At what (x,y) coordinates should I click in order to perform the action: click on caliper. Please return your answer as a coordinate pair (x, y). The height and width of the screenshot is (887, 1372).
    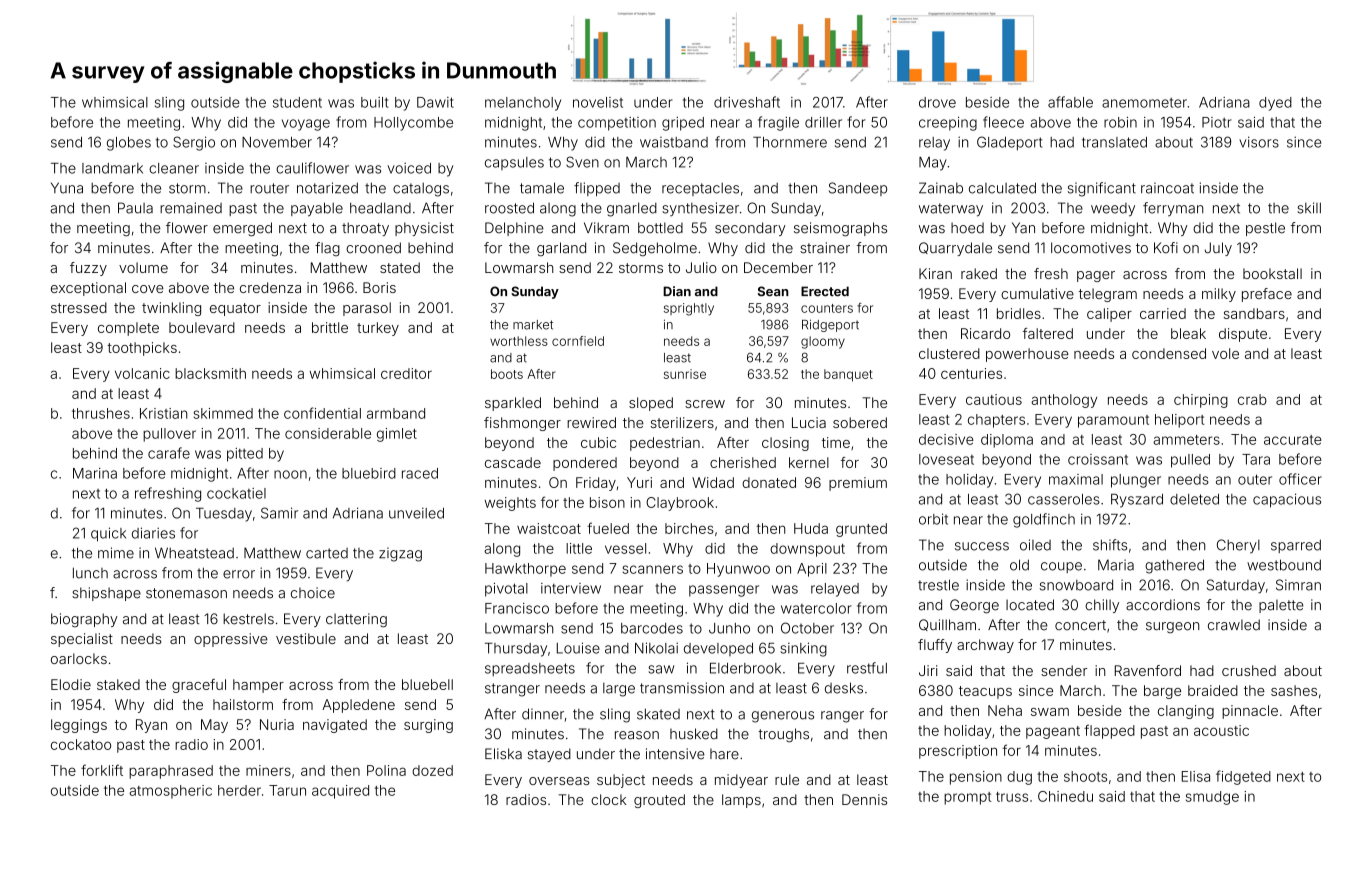
    Looking at the image, I should click on (1109, 315).
